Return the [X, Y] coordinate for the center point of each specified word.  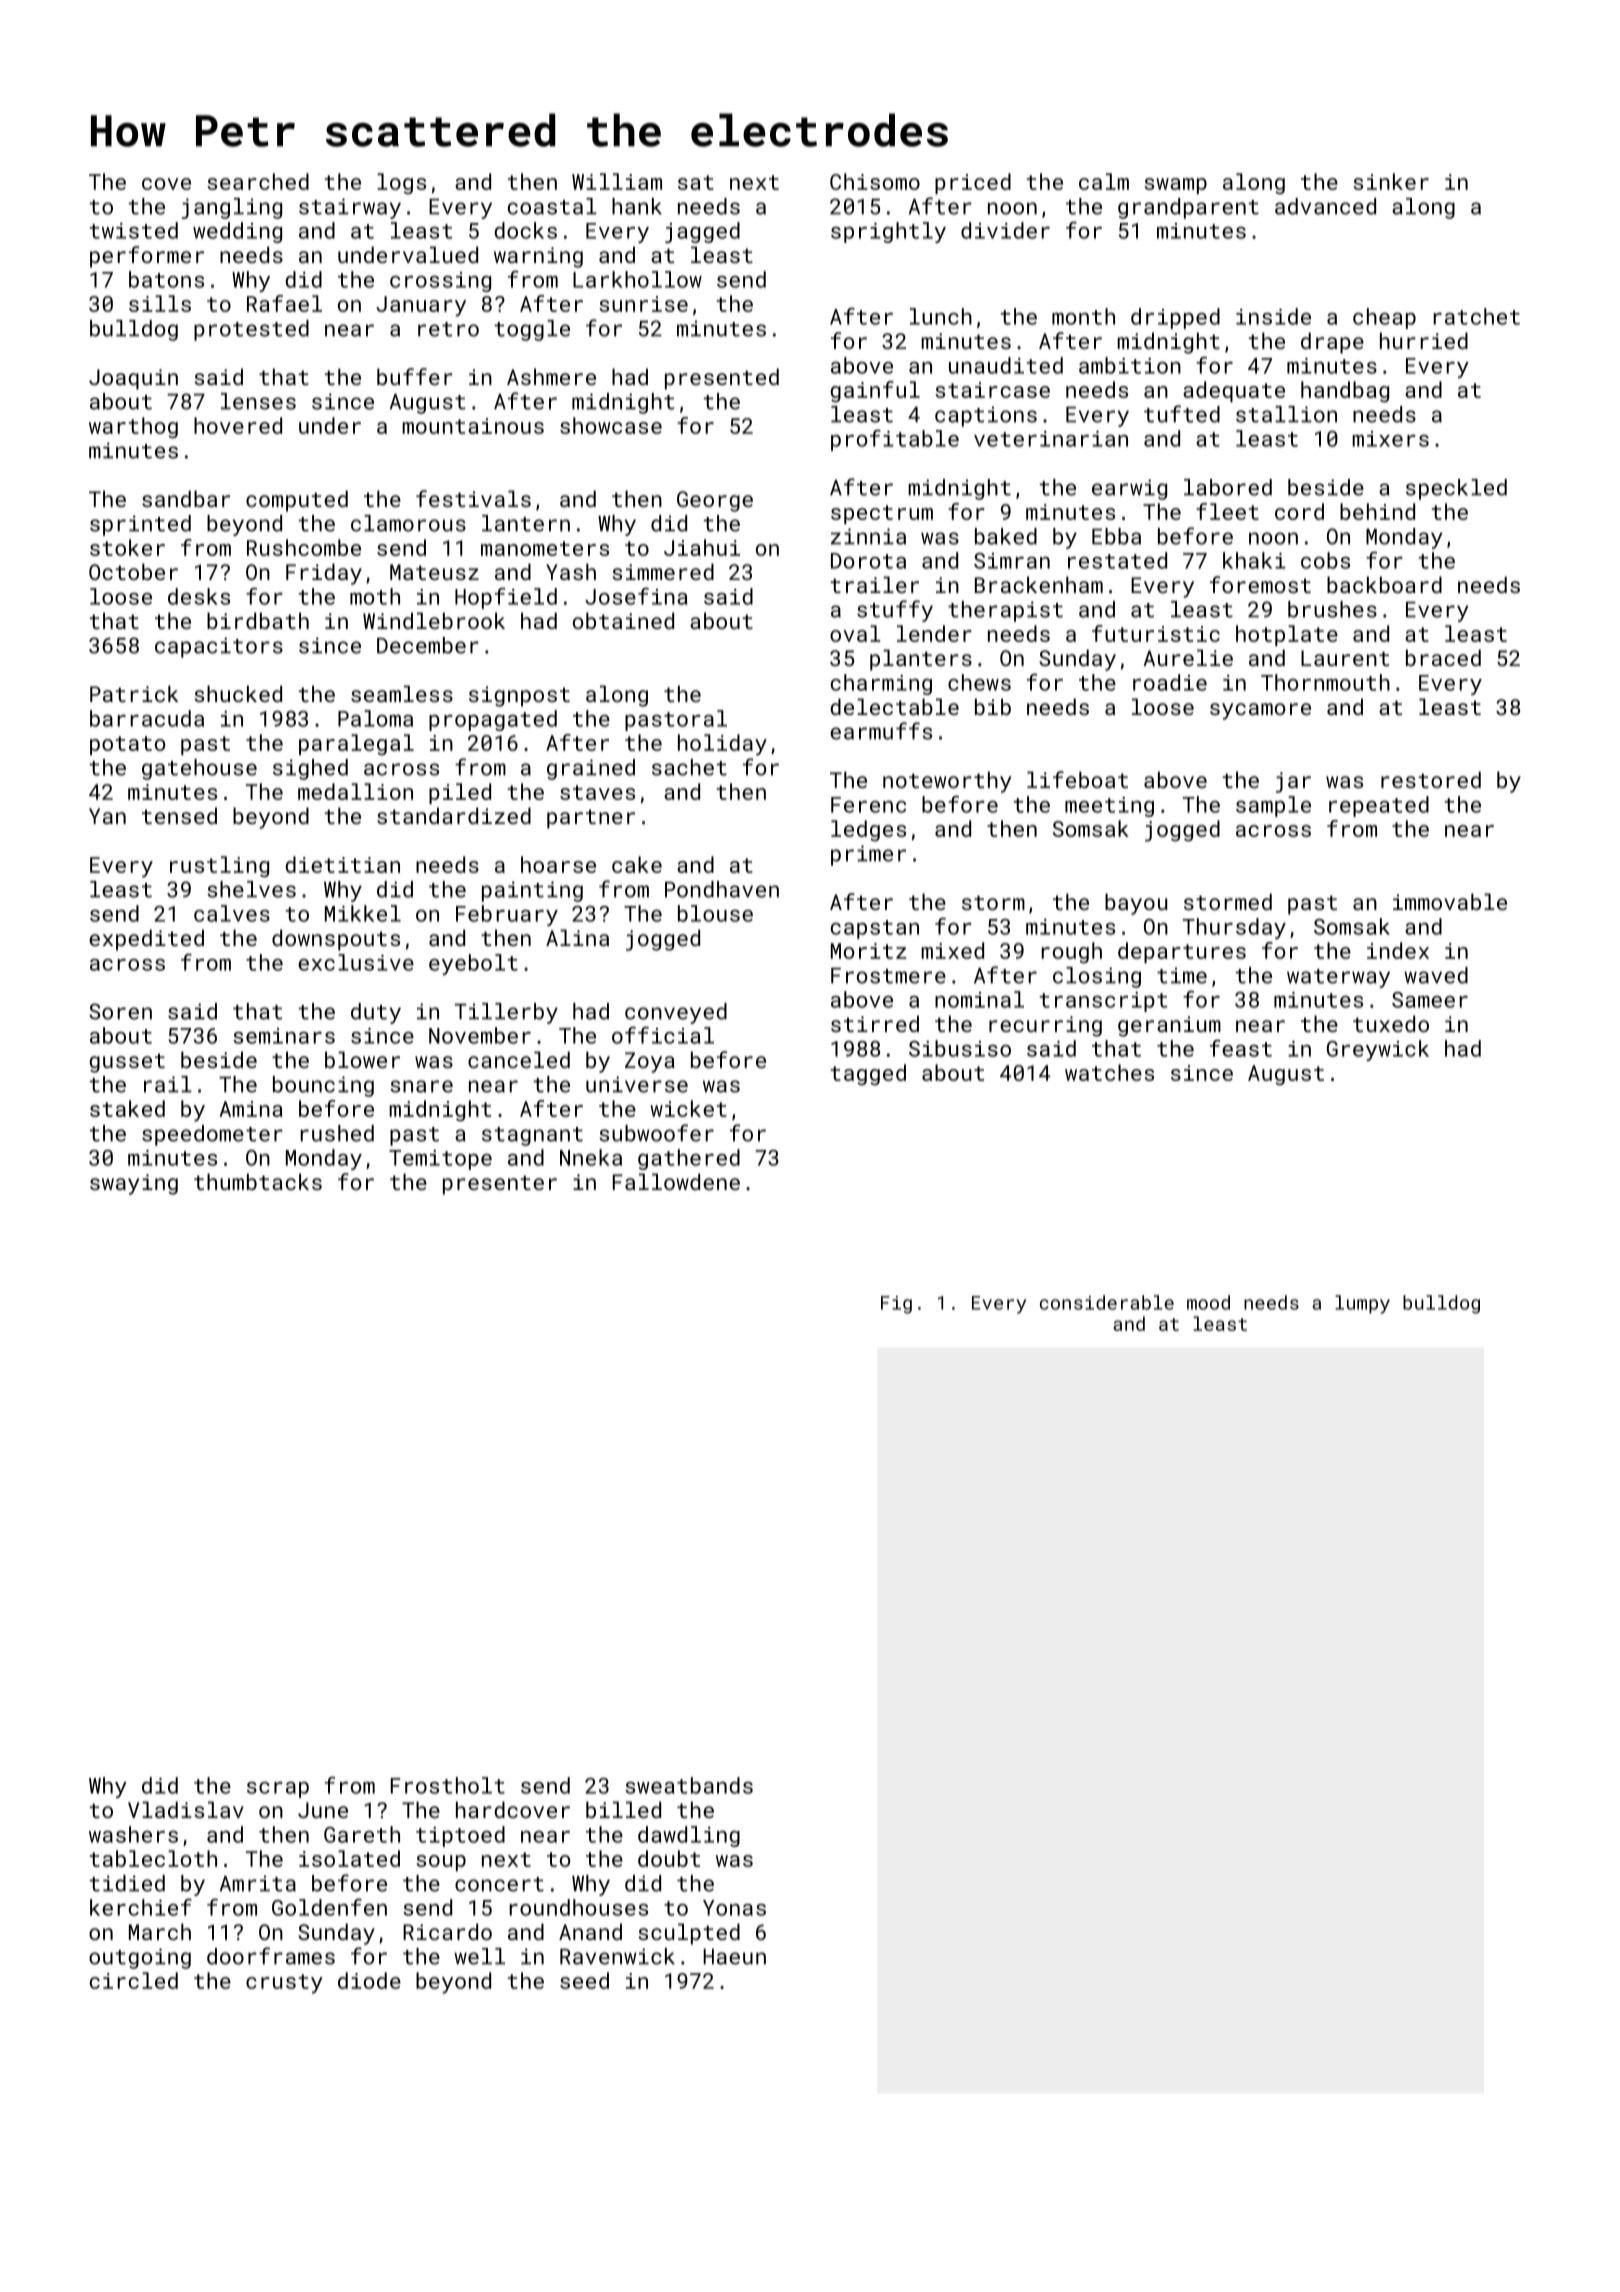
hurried [1424, 340]
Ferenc [868, 805]
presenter [500, 1185]
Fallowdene [676, 1181]
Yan [107, 816]
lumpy [1362, 1304]
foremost [1260, 584]
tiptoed [460, 1836]
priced [973, 183]
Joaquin [133, 379]
